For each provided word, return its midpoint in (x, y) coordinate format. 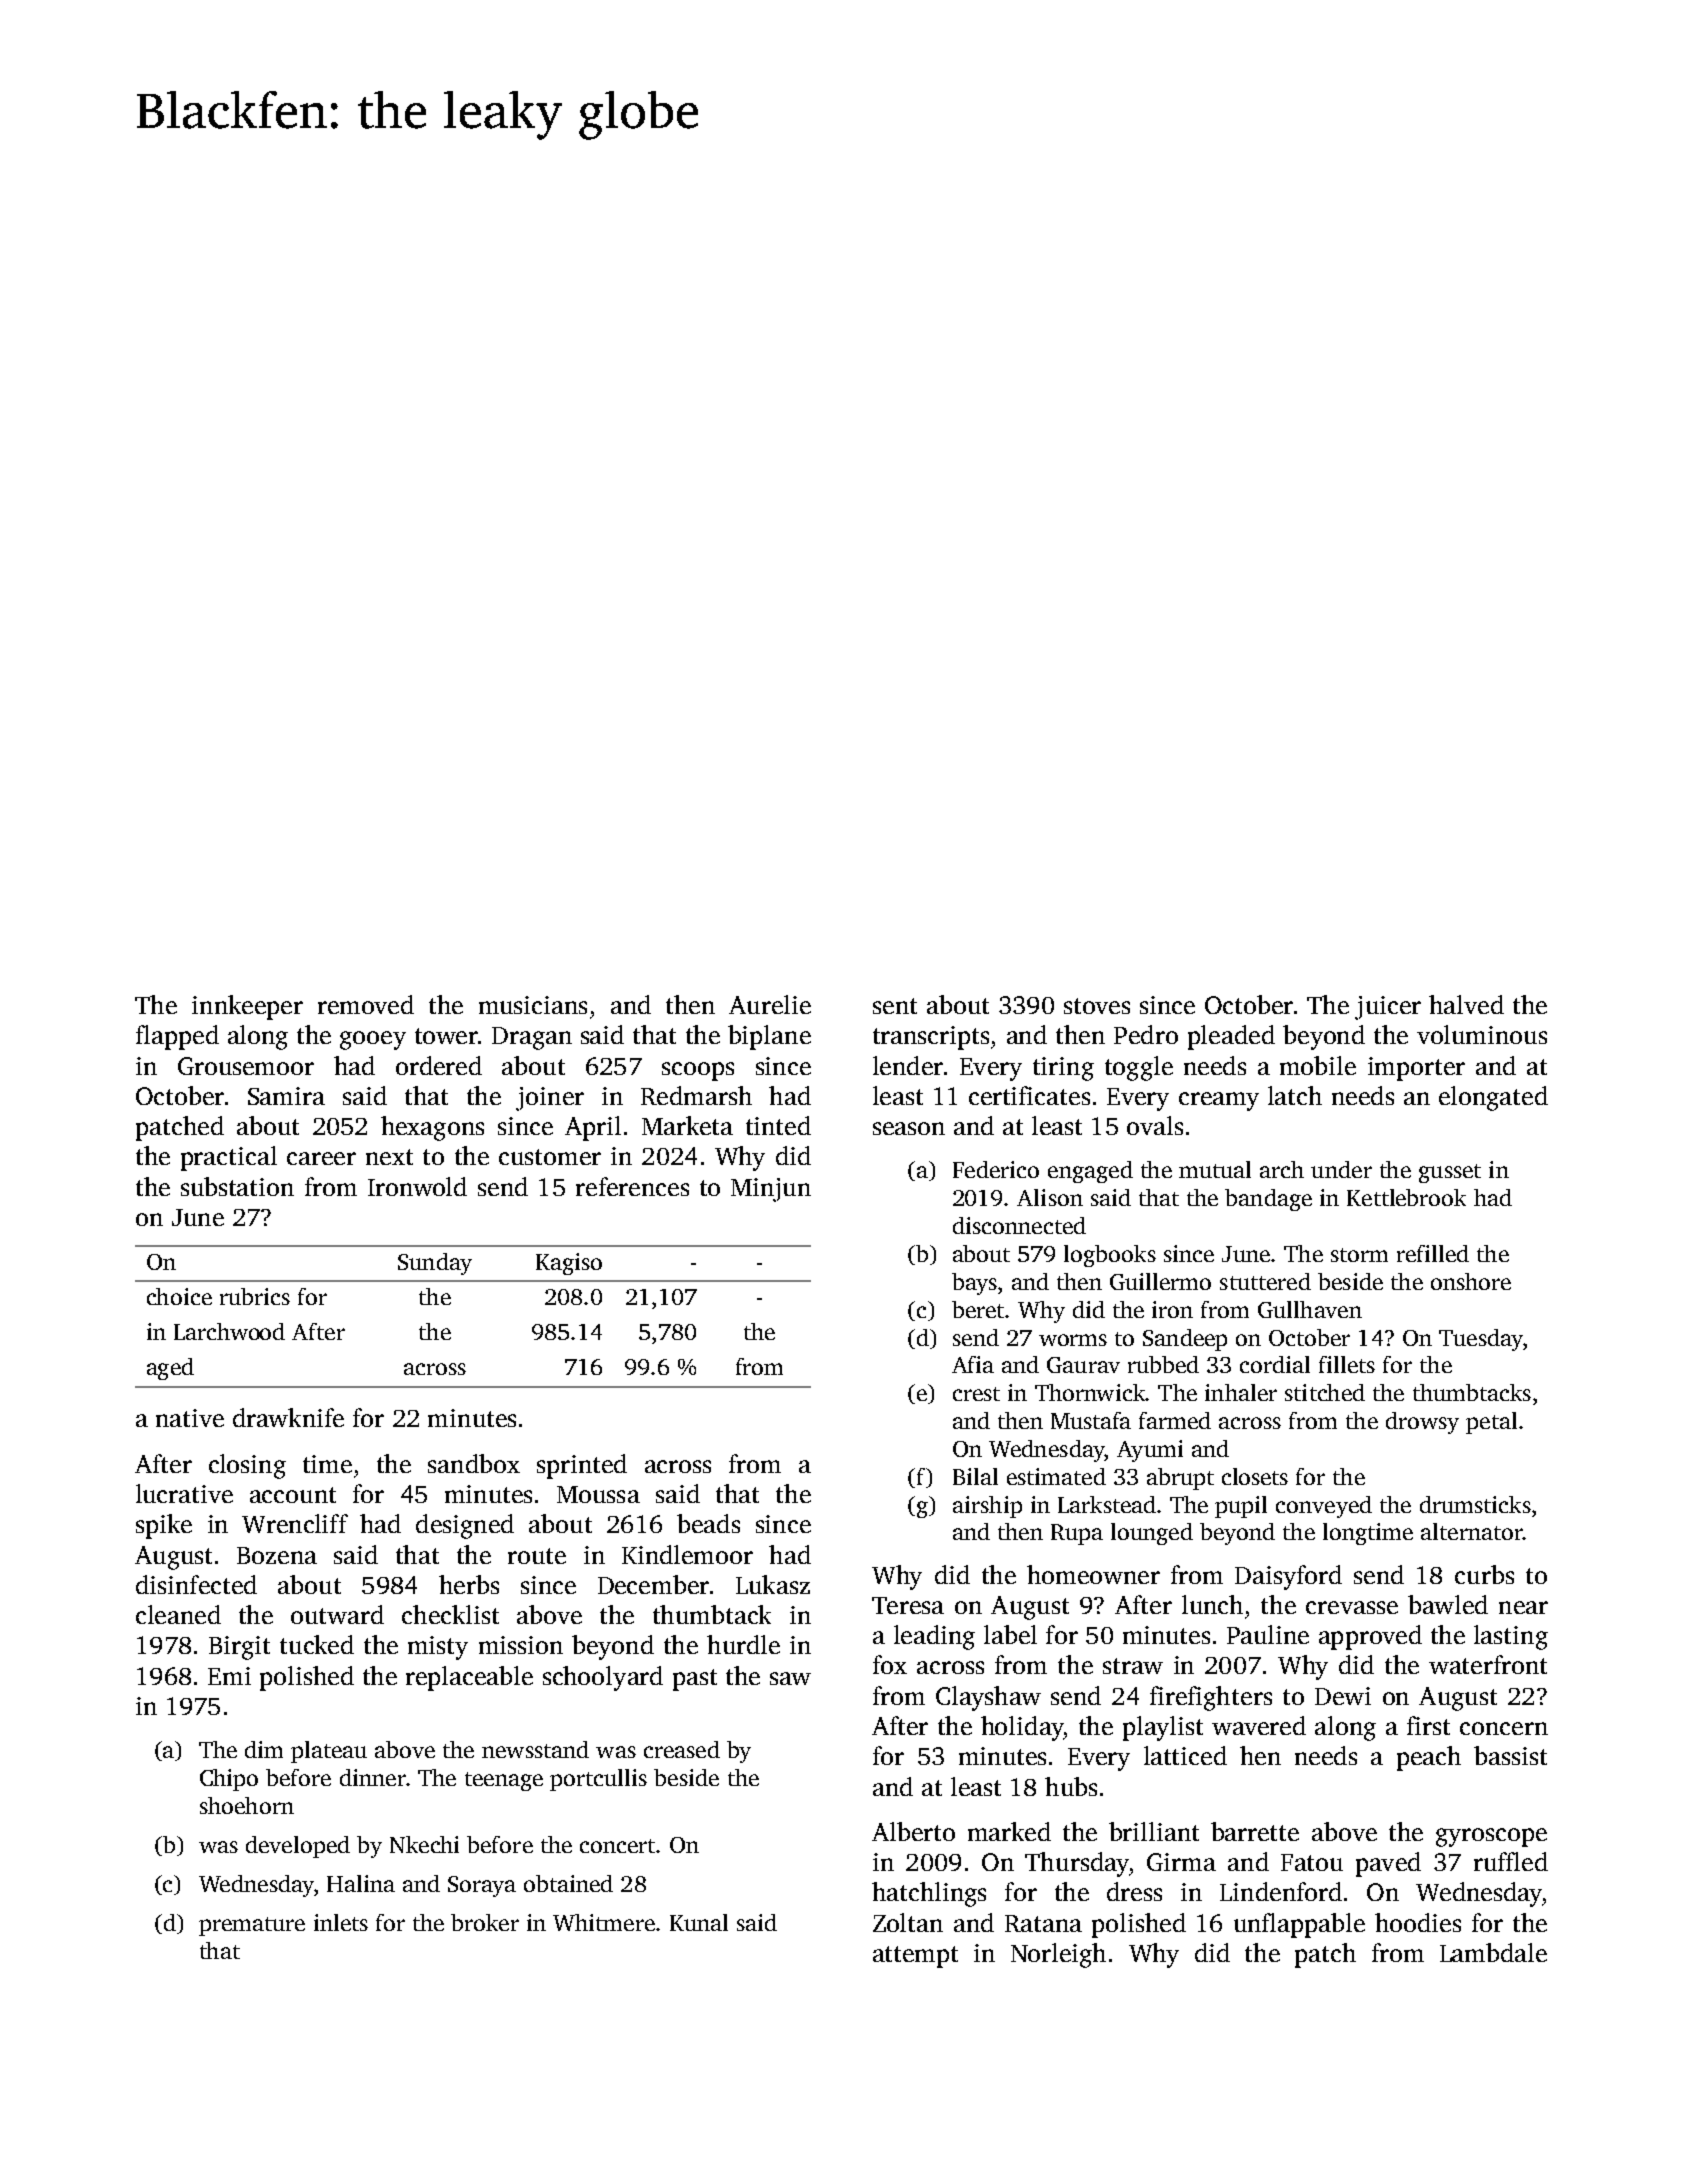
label (1010, 1634)
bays (974, 1284)
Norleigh (1058, 1955)
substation (237, 1186)
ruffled (1511, 1861)
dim (264, 1749)
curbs (1484, 1574)
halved (1466, 1004)
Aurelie (770, 1004)
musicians (533, 1005)
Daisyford (1288, 1577)
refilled (1433, 1253)
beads (708, 1523)
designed (465, 1526)
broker (485, 1922)
